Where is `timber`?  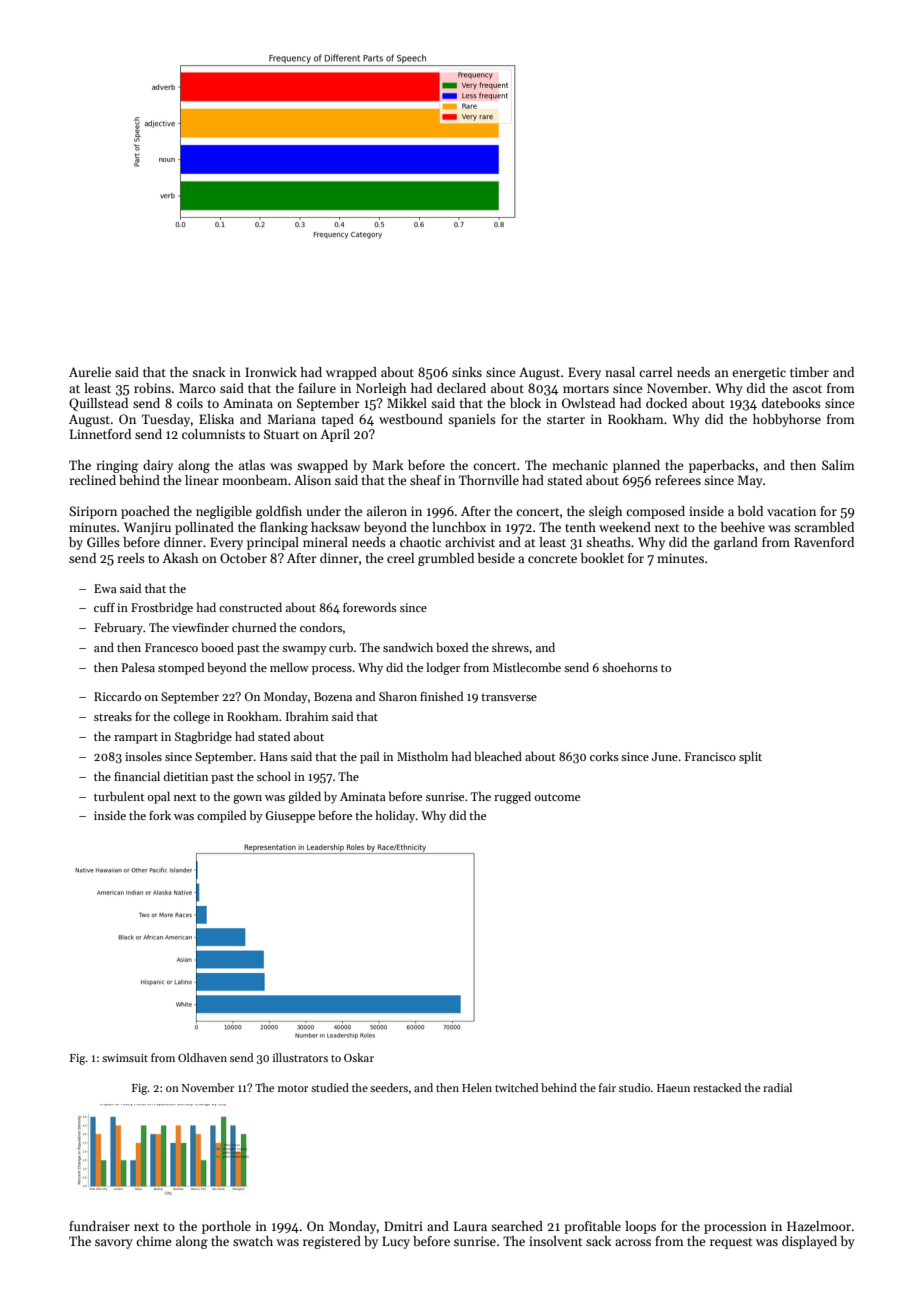
timber is located at coordinates (809, 372).
